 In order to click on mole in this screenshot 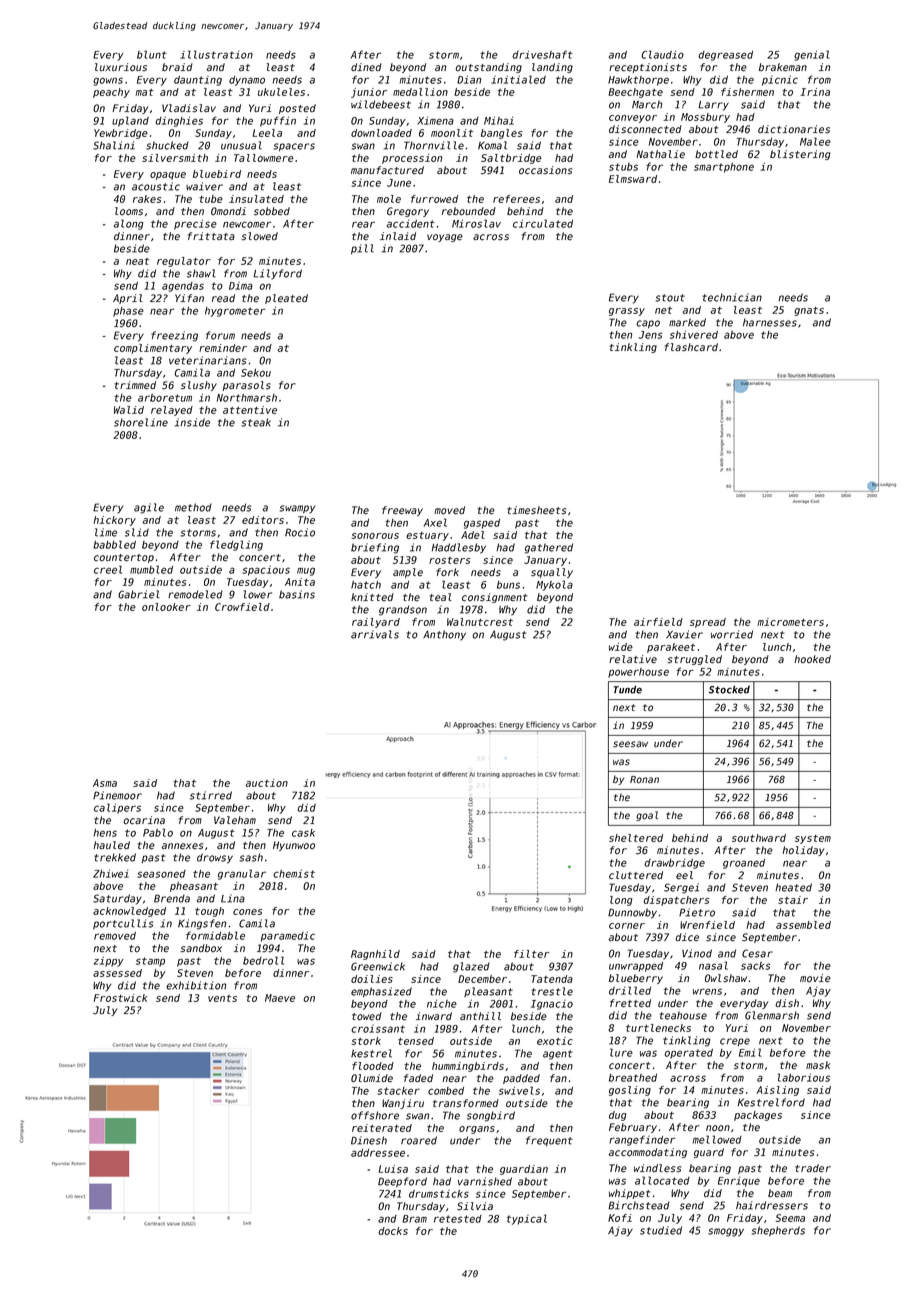, I will do `click(389, 199)`.
